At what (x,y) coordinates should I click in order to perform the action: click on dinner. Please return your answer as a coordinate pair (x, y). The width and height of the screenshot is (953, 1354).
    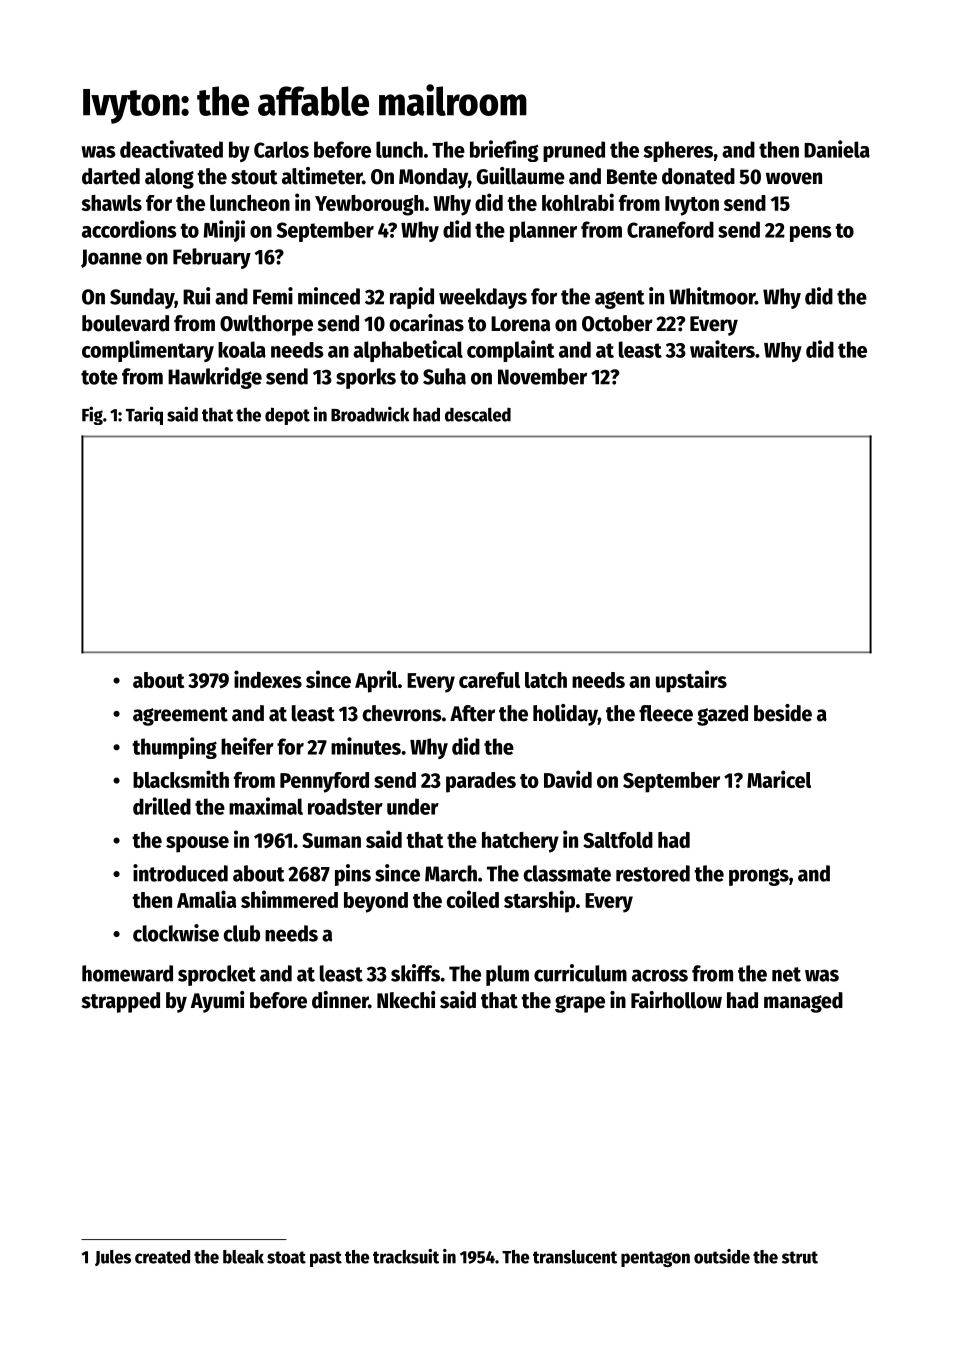
    Looking at the image, I should click on (340, 1000).
